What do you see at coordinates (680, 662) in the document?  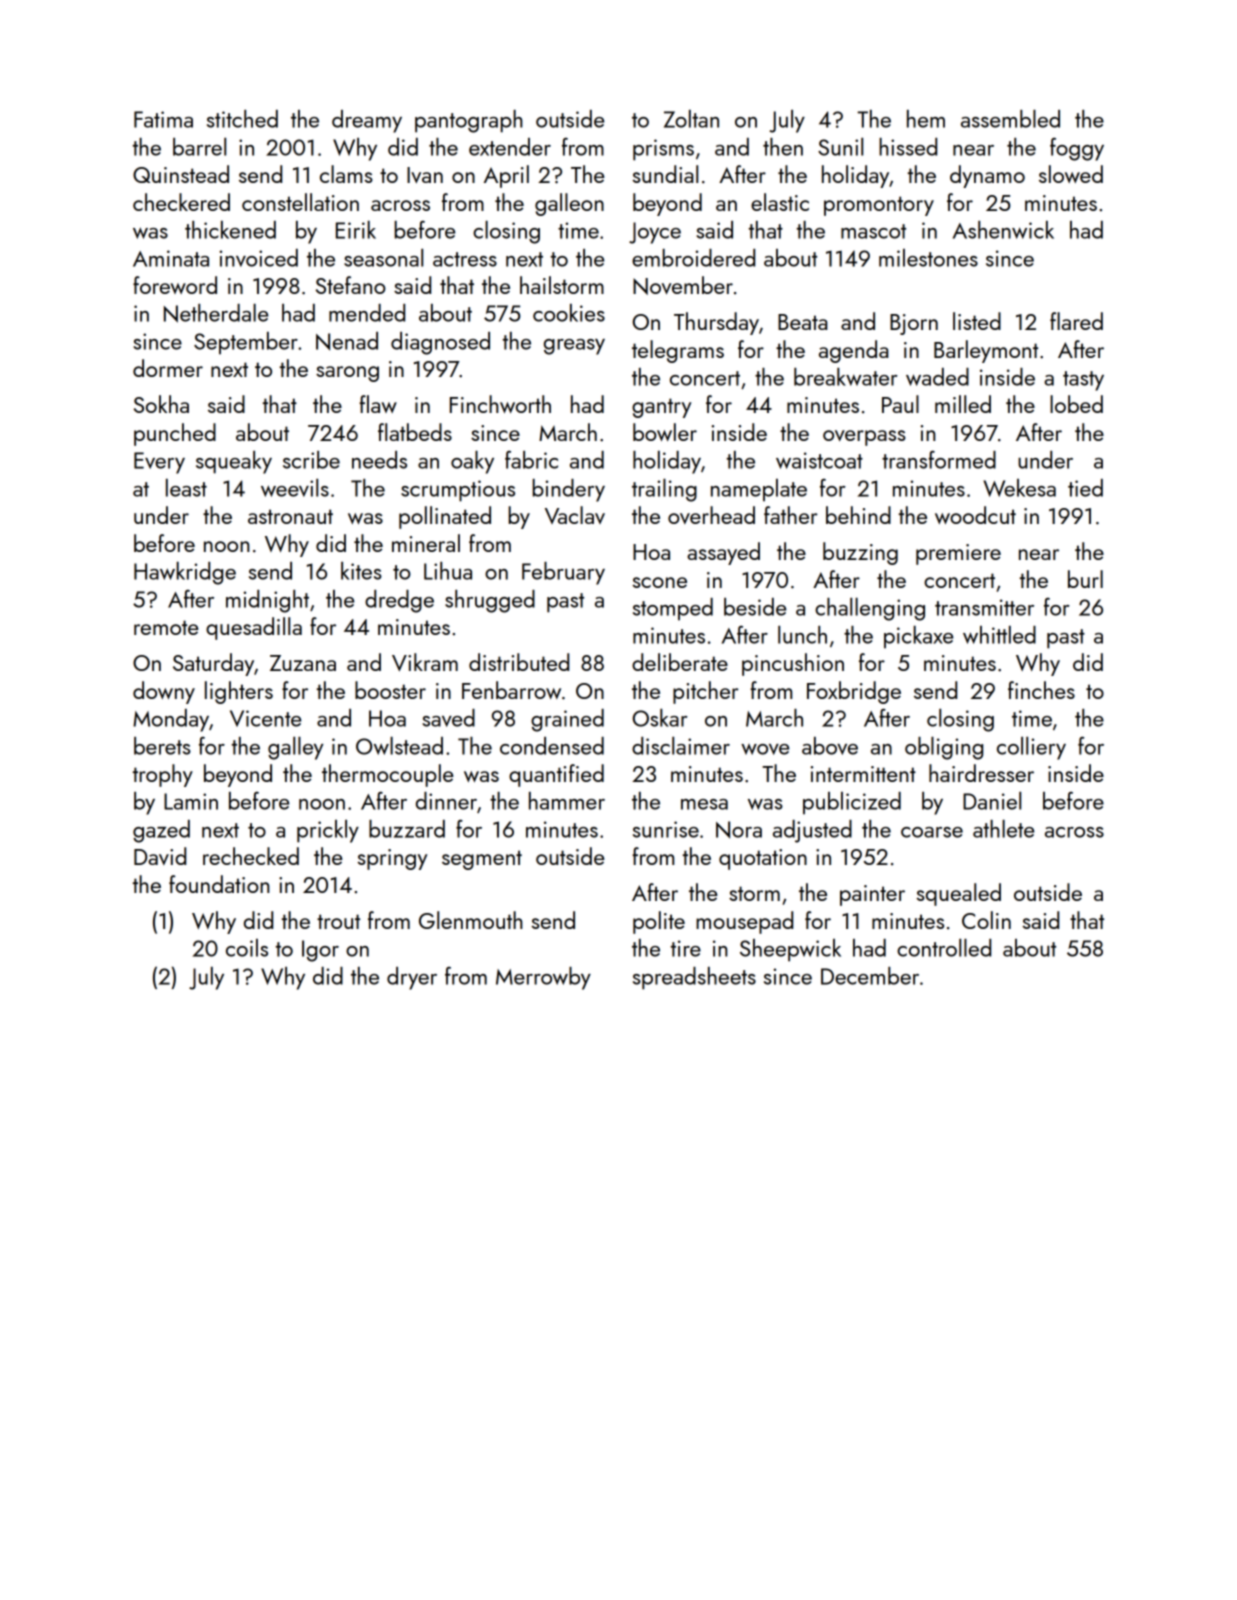 I see `deliberate` at bounding box center [680, 662].
